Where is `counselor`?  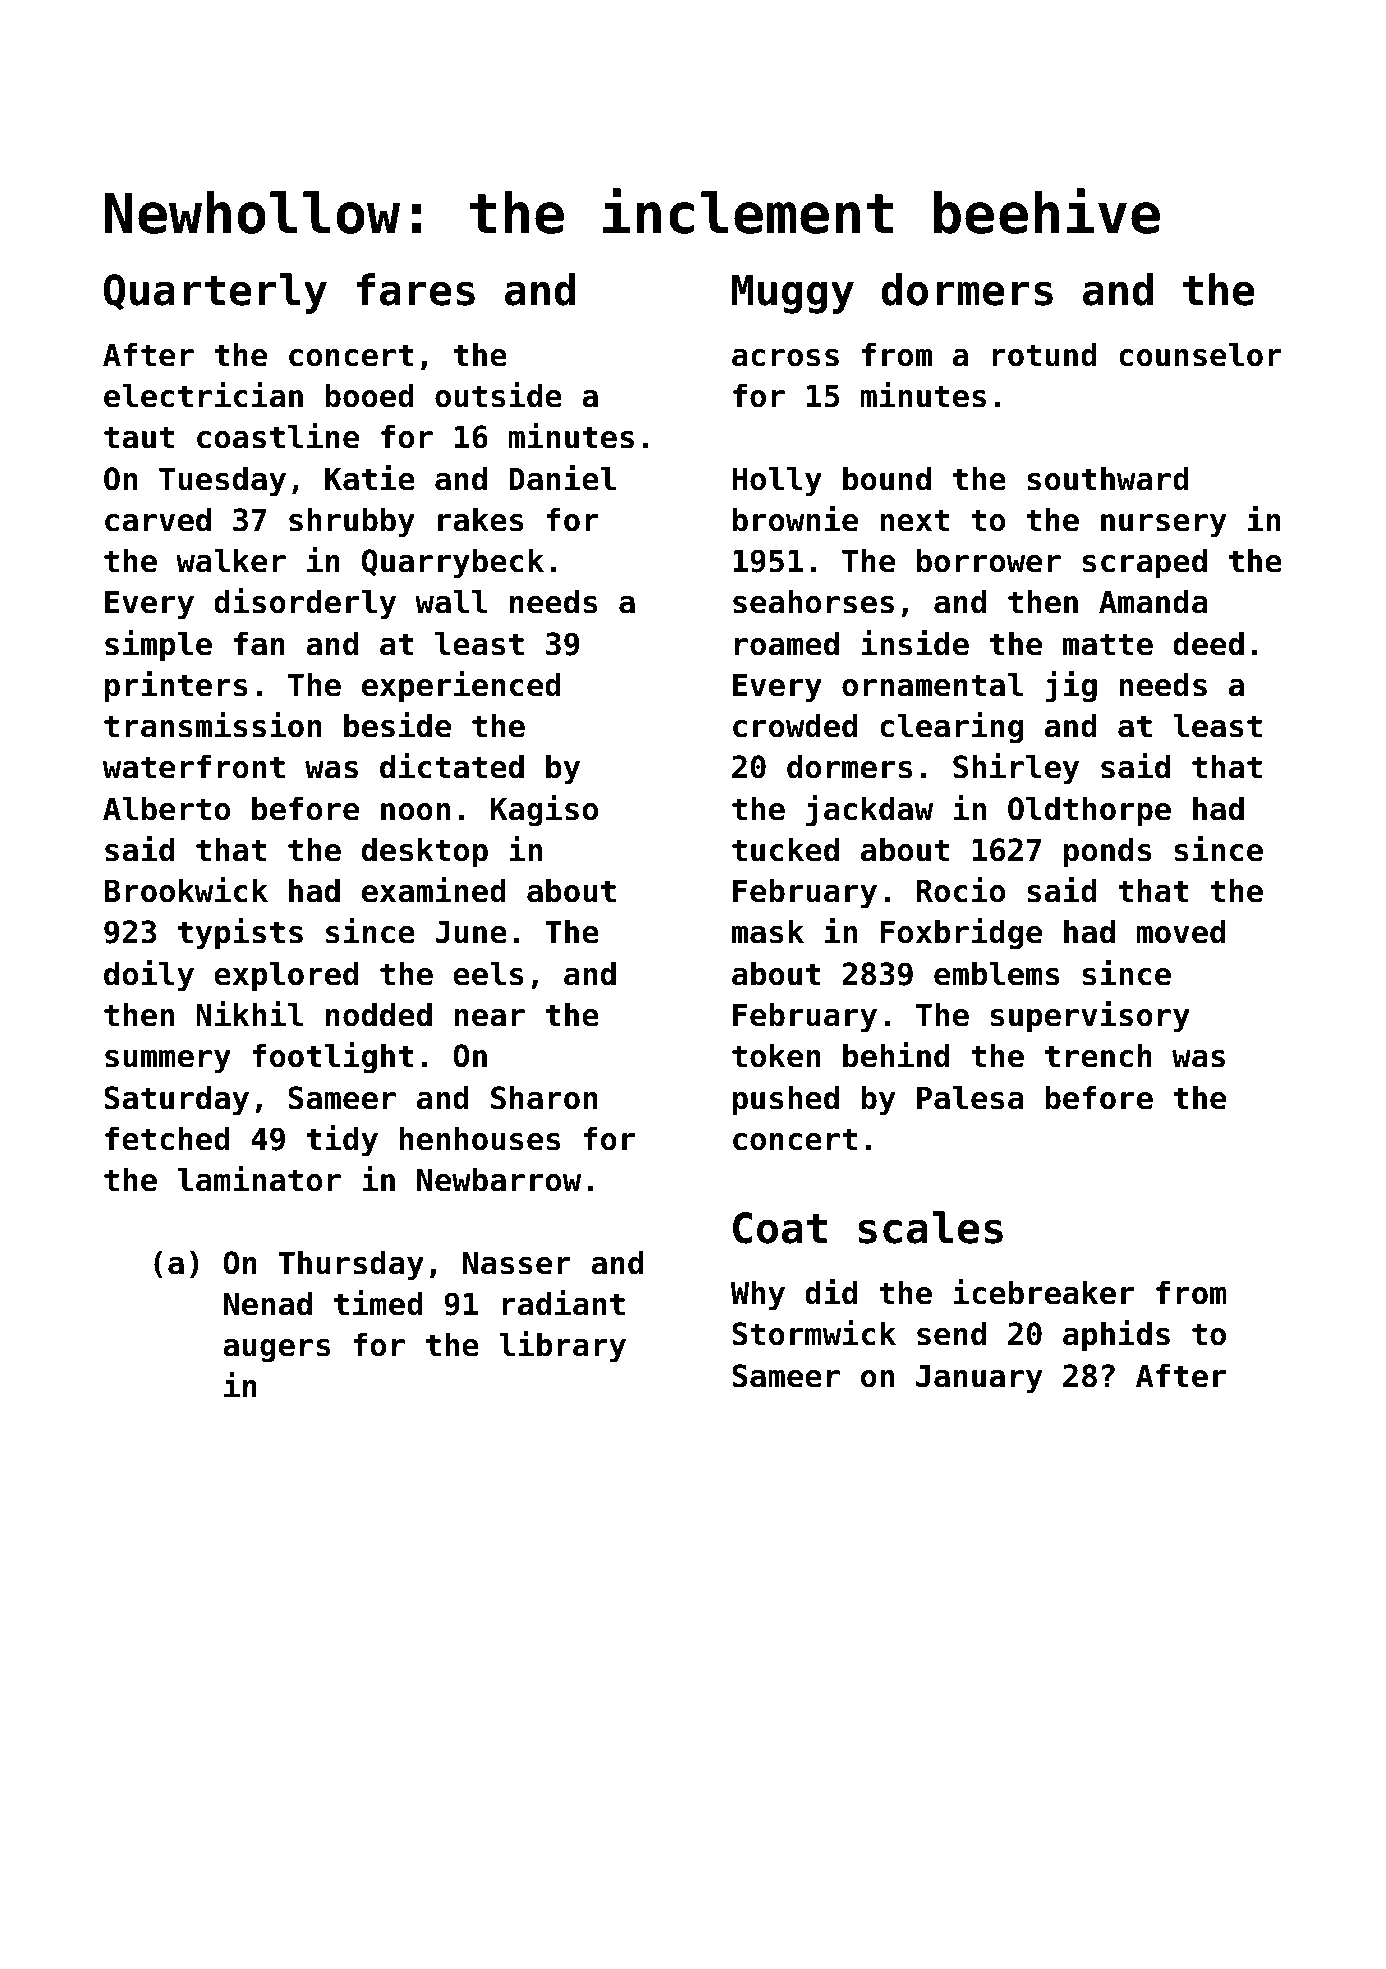
counselor is located at coordinates (1200, 355).
